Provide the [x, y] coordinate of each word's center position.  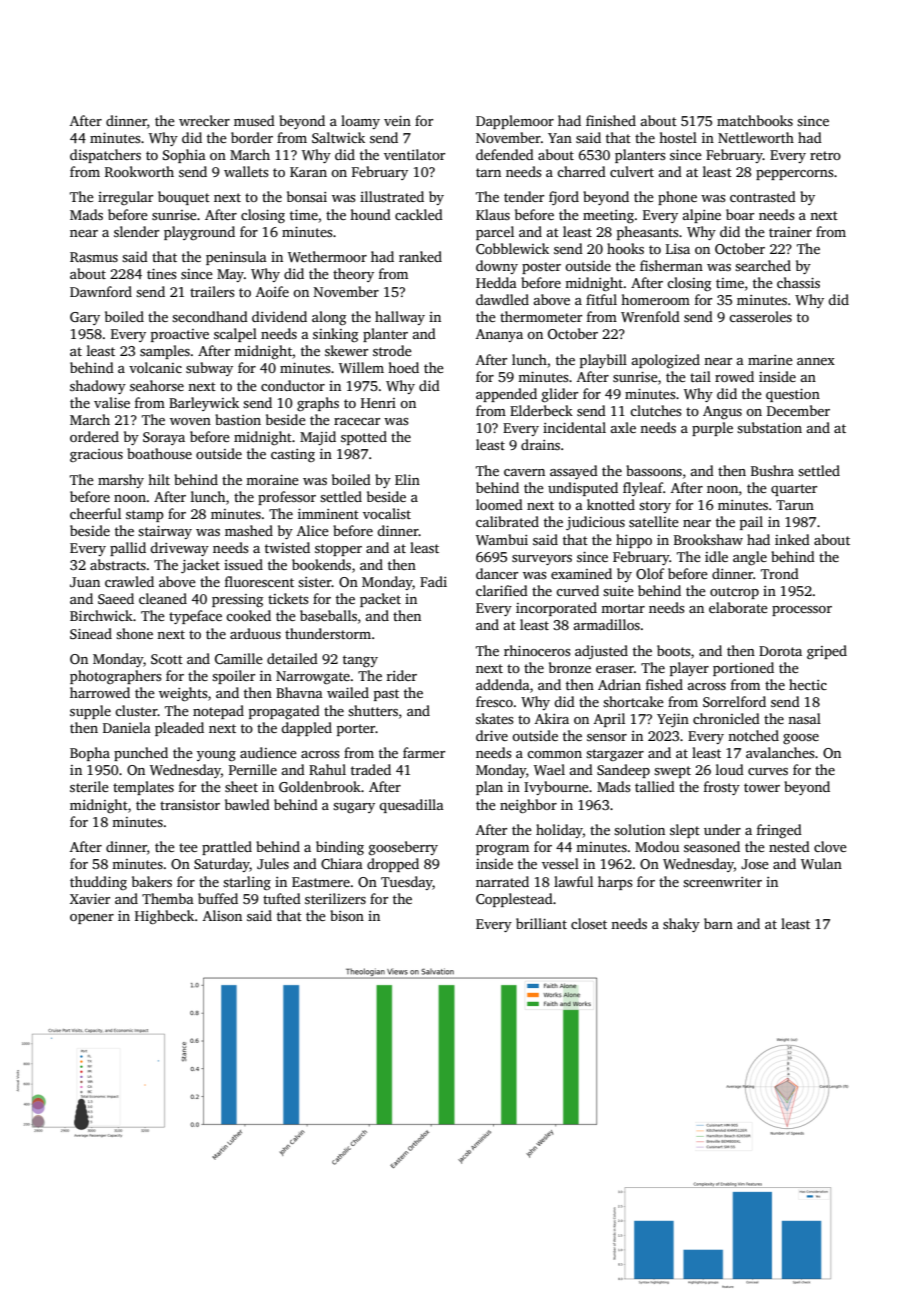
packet [380, 600]
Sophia [184, 156]
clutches [655, 410]
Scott [167, 659]
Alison [222, 915]
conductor [293, 385]
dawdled [502, 299]
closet [589, 923]
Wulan [821, 863]
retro [825, 155]
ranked [420, 256]
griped [827, 652]
